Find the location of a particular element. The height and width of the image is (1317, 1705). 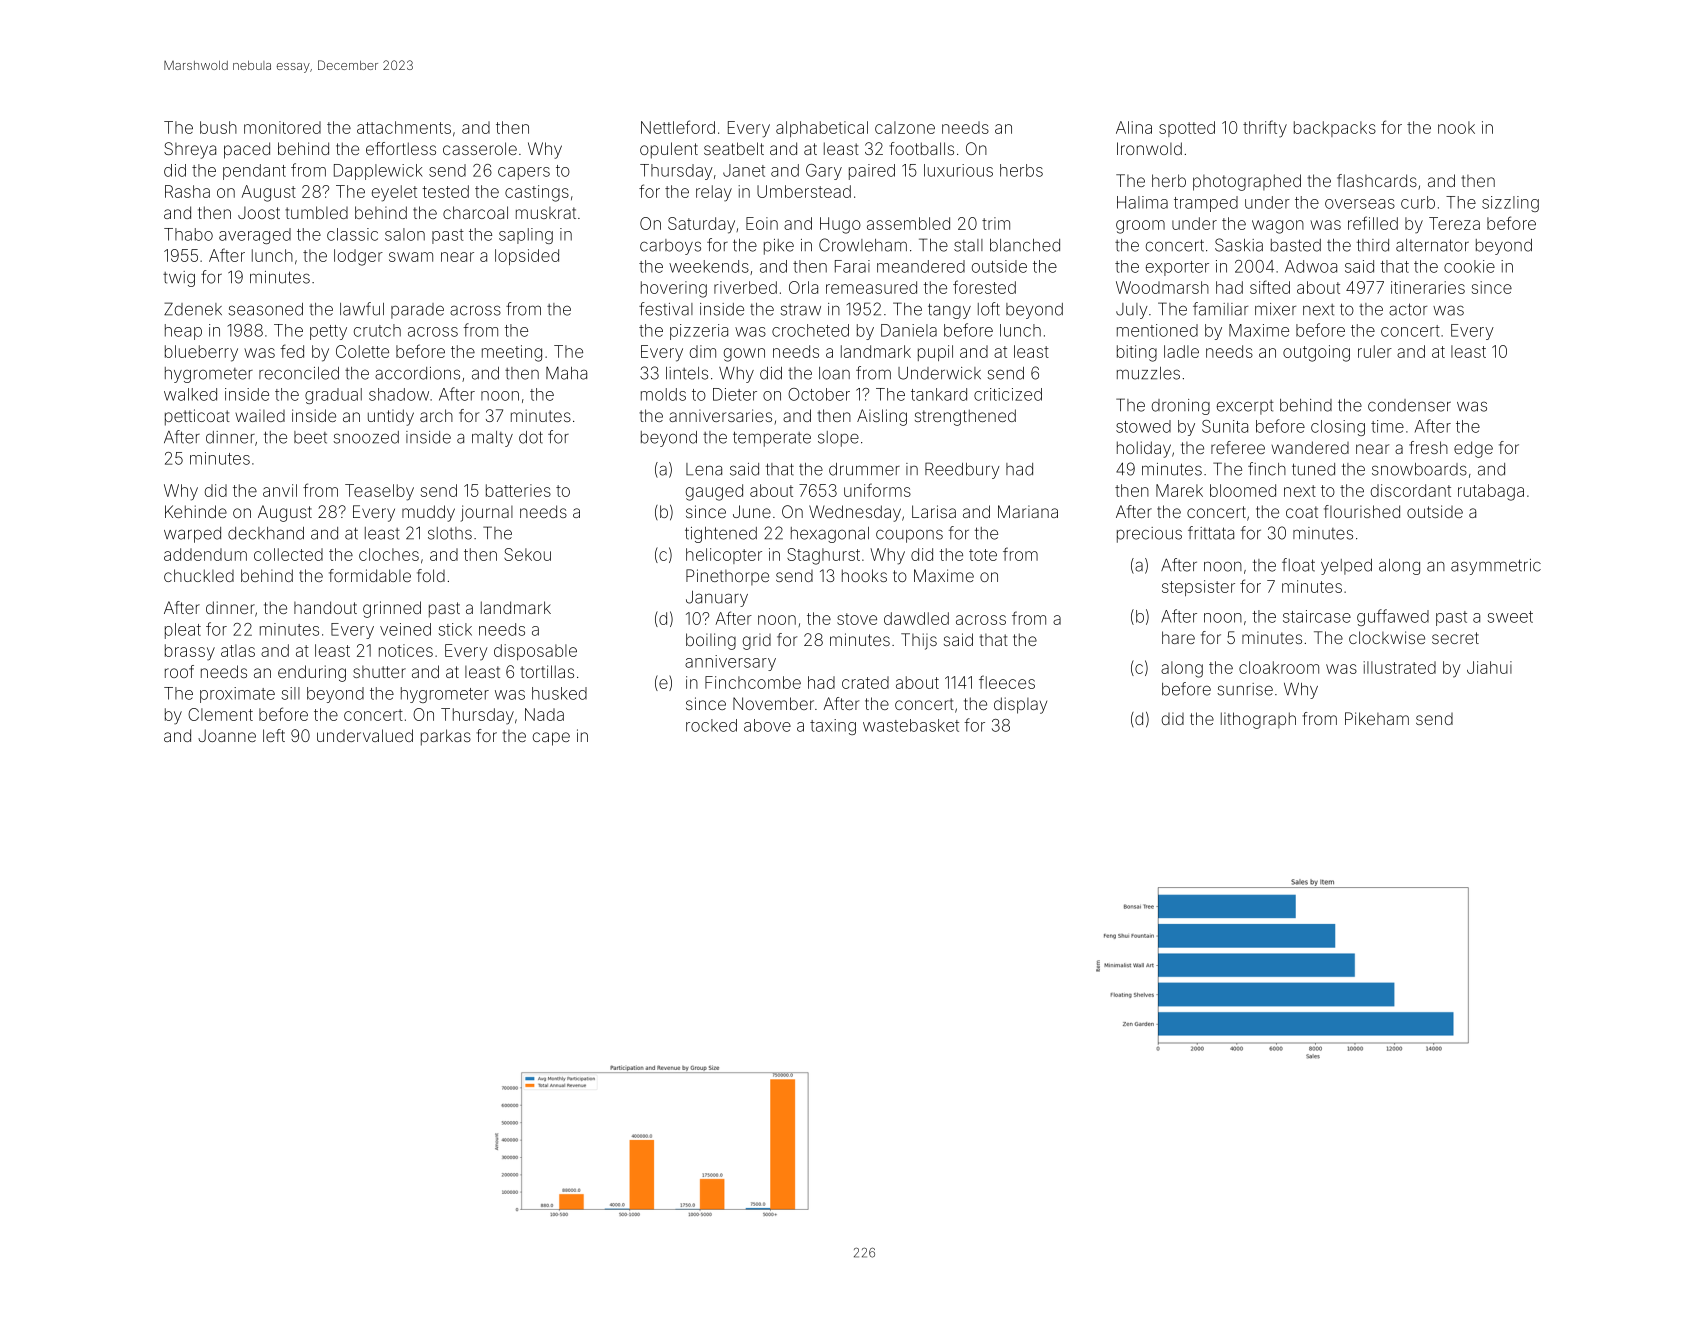

monitored is located at coordinates (282, 127).
